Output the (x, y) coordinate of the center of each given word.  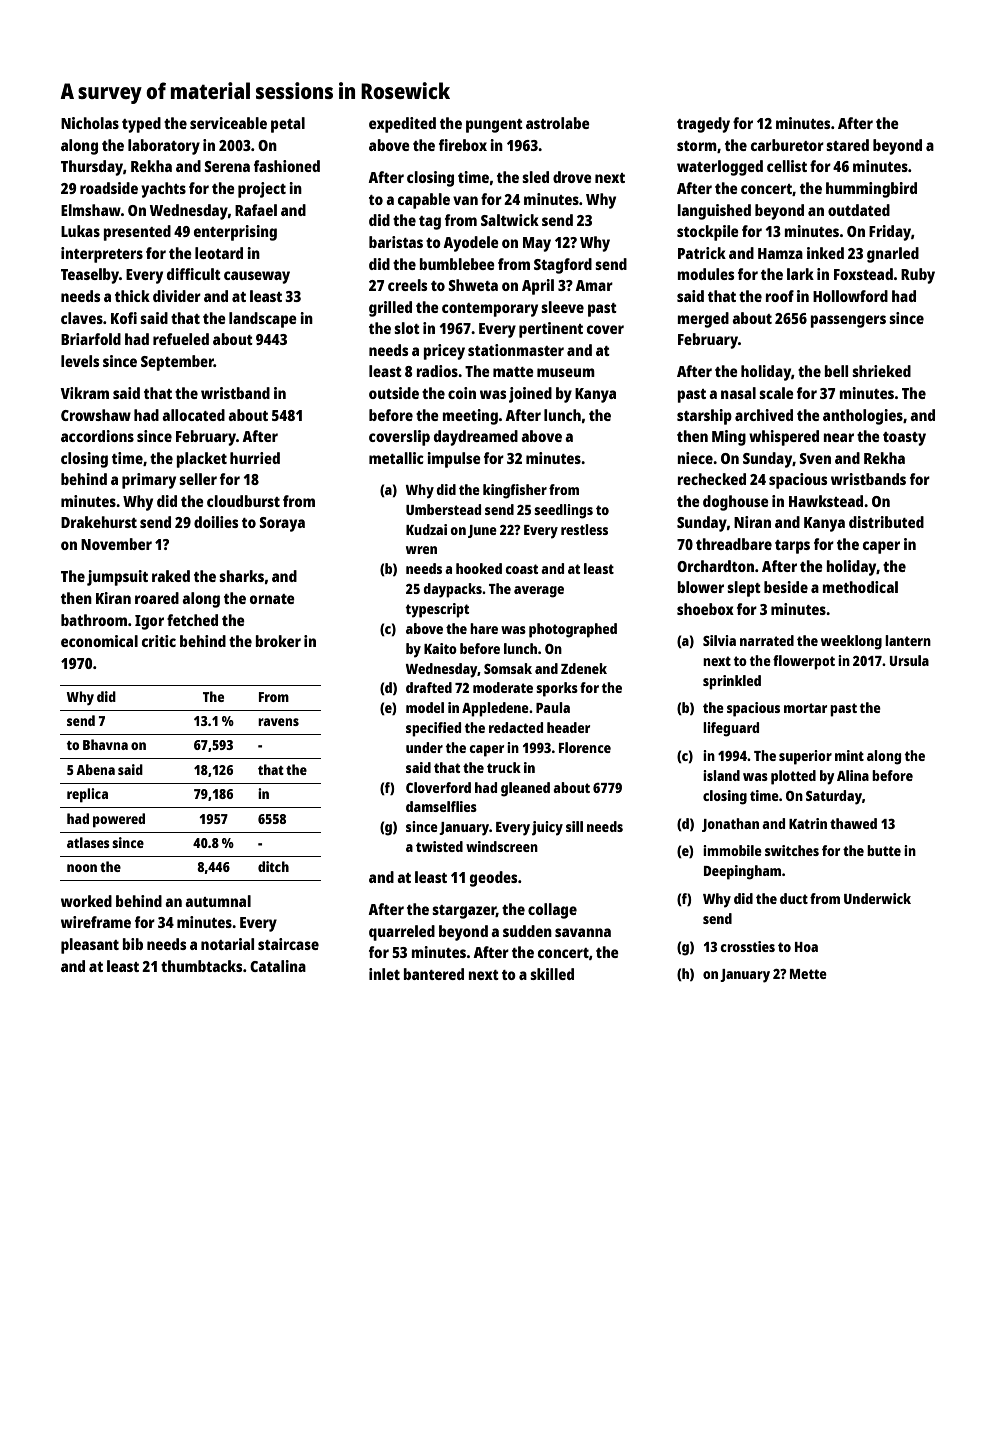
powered (119, 820)
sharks (241, 576)
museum (566, 372)
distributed (886, 522)
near (838, 437)
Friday (890, 233)
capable (424, 201)
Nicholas (90, 123)
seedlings (563, 511)
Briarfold (91, 339)
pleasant (90, 946)
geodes (494, 879)
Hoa (806, 947)
